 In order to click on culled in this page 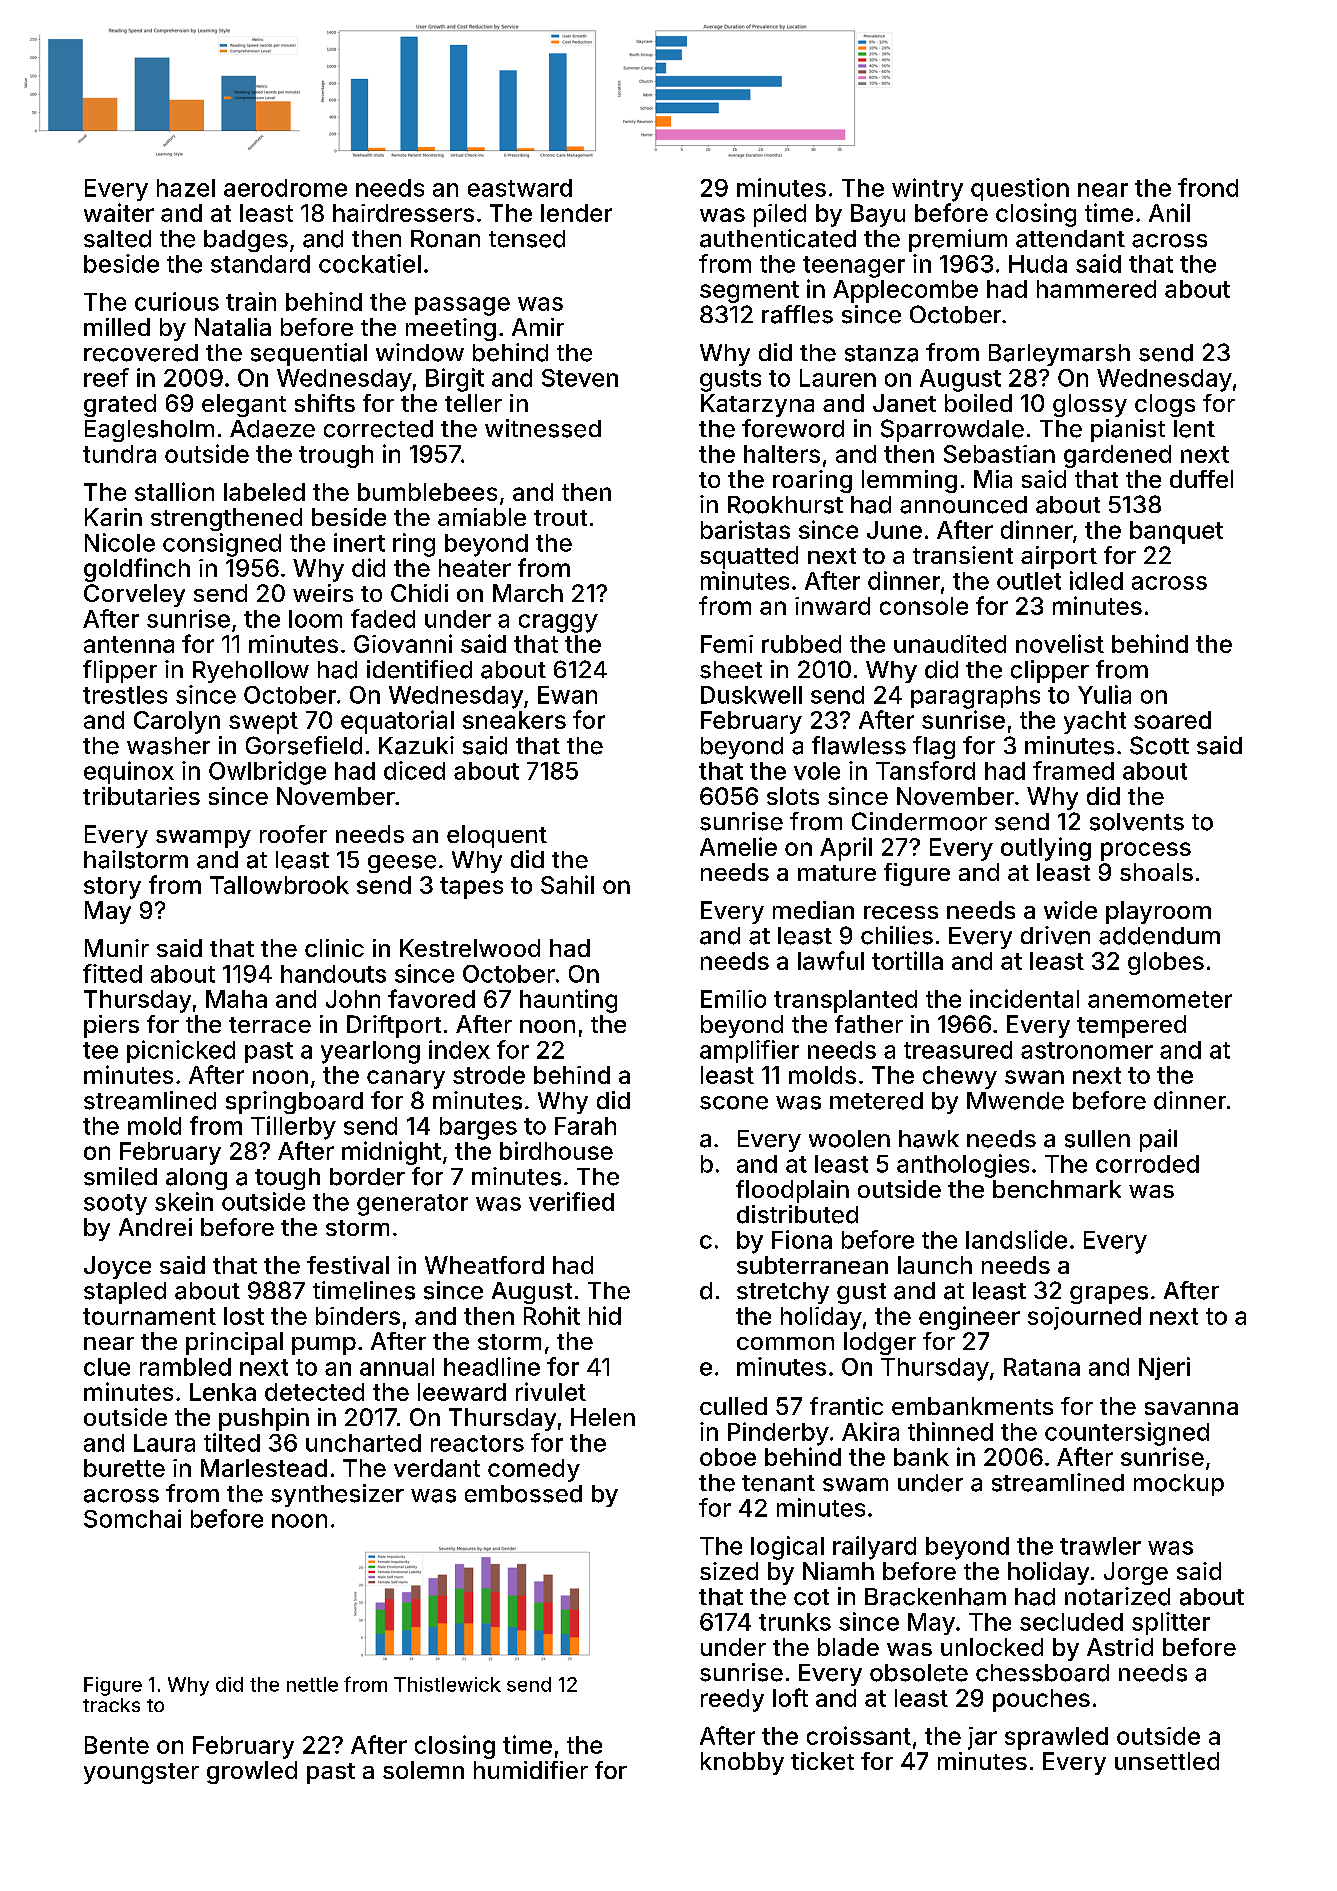, I will do `click(733, 1406)`.
